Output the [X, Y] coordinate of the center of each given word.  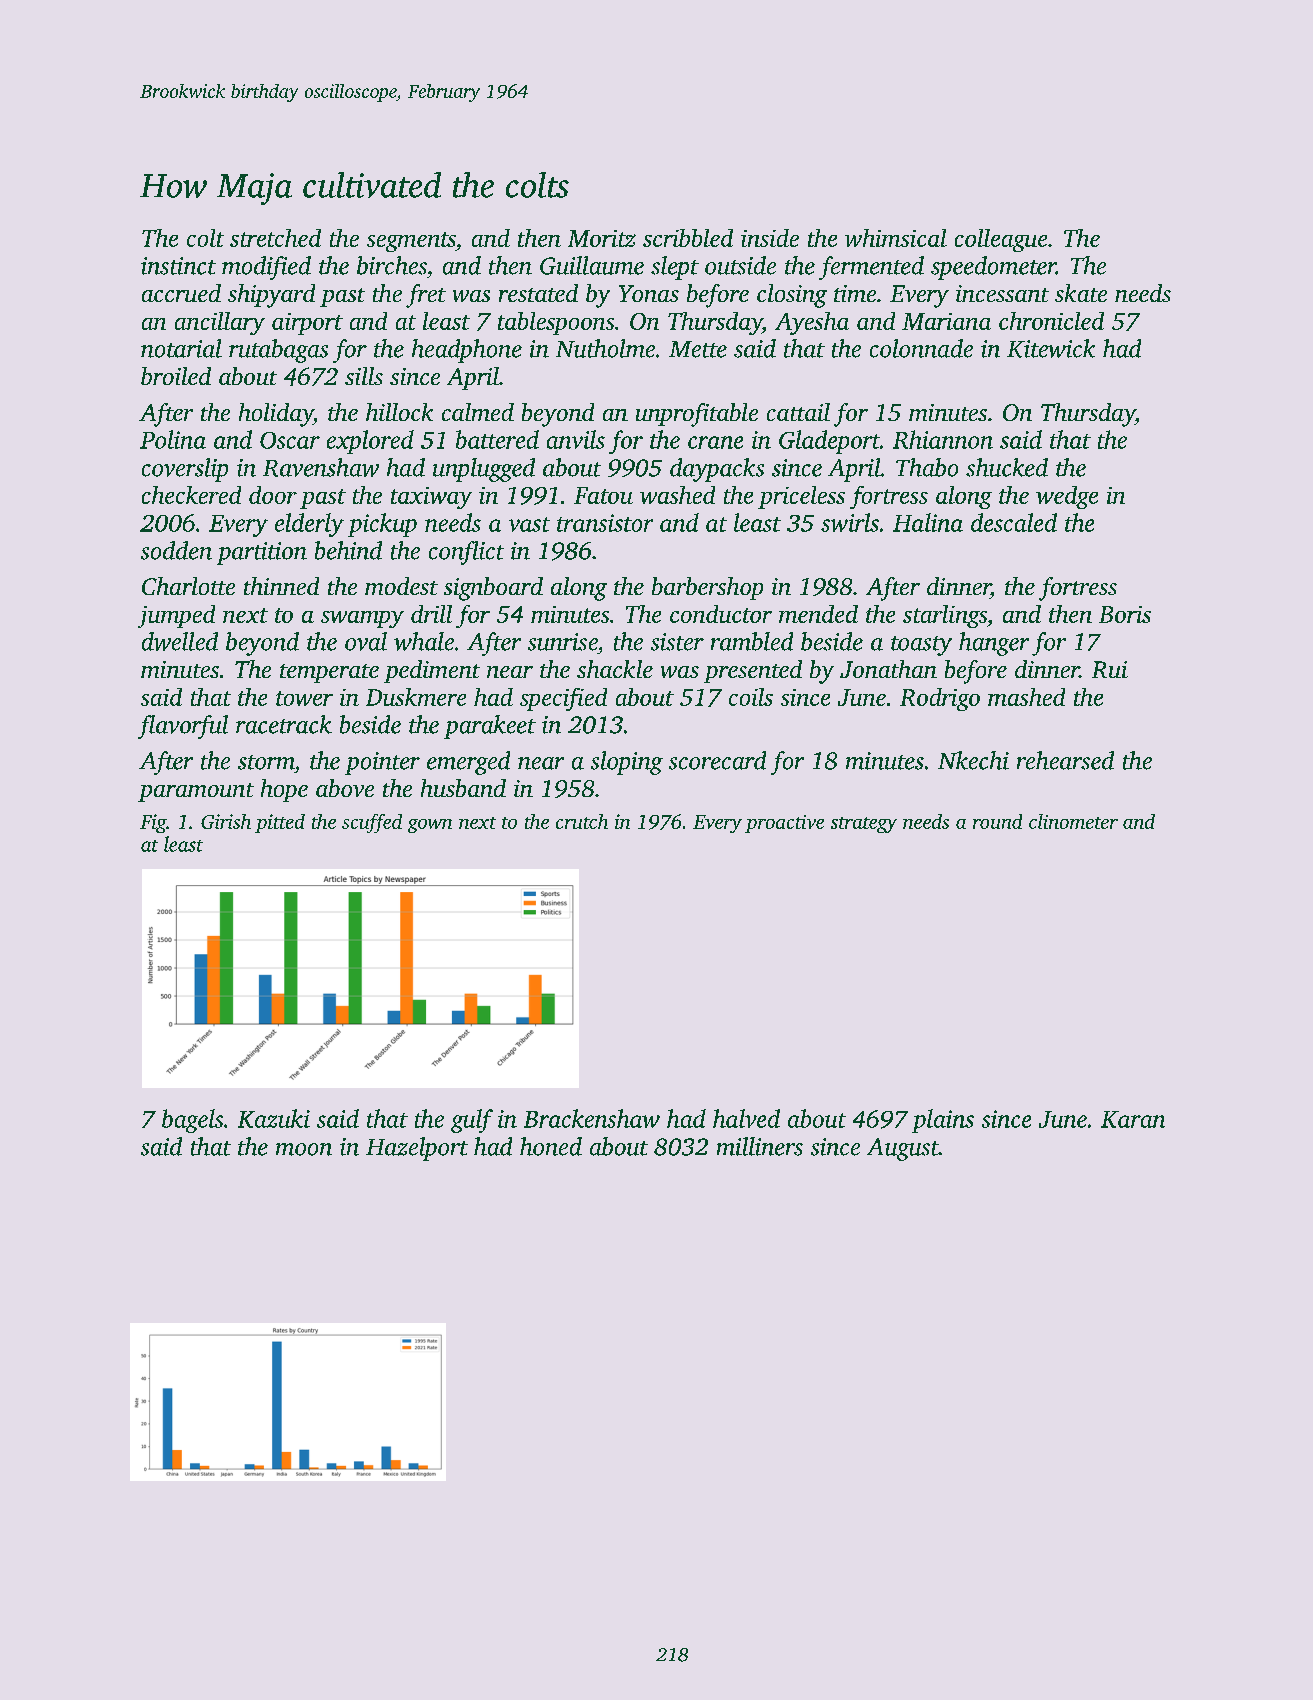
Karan [1133, 1119]
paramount [196, 792]
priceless [801, 497]
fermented [871, 268]
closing [792, 296]
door [273, 495]
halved [746, 1118]
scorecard [717, 760]
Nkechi [973, 760]
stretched [275, 238]
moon [304, 1149]
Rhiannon [943, 439]
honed [551, 1146]
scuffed [372, 823]
